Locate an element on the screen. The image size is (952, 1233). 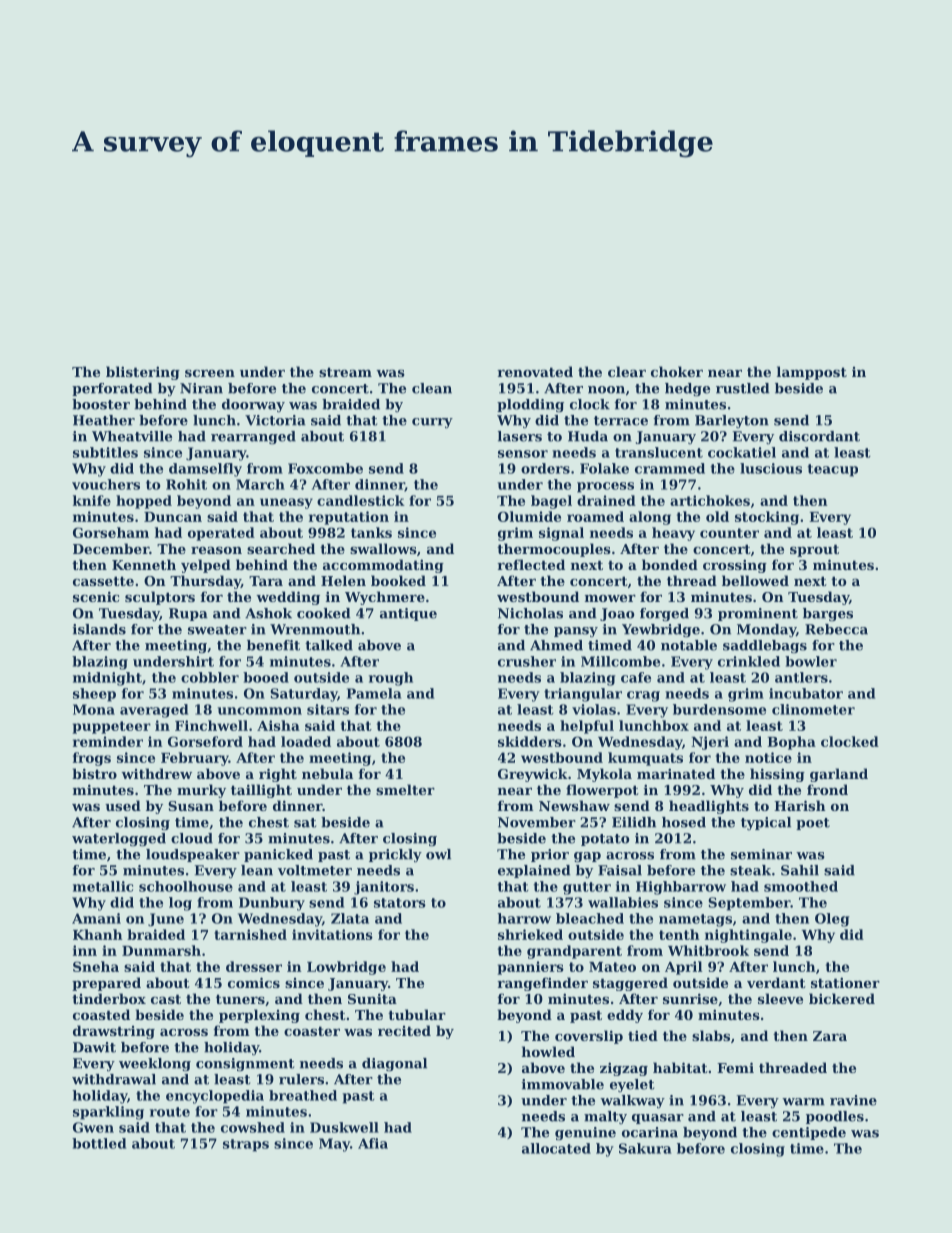
thermocouples is located at coordinates (554, 550).
